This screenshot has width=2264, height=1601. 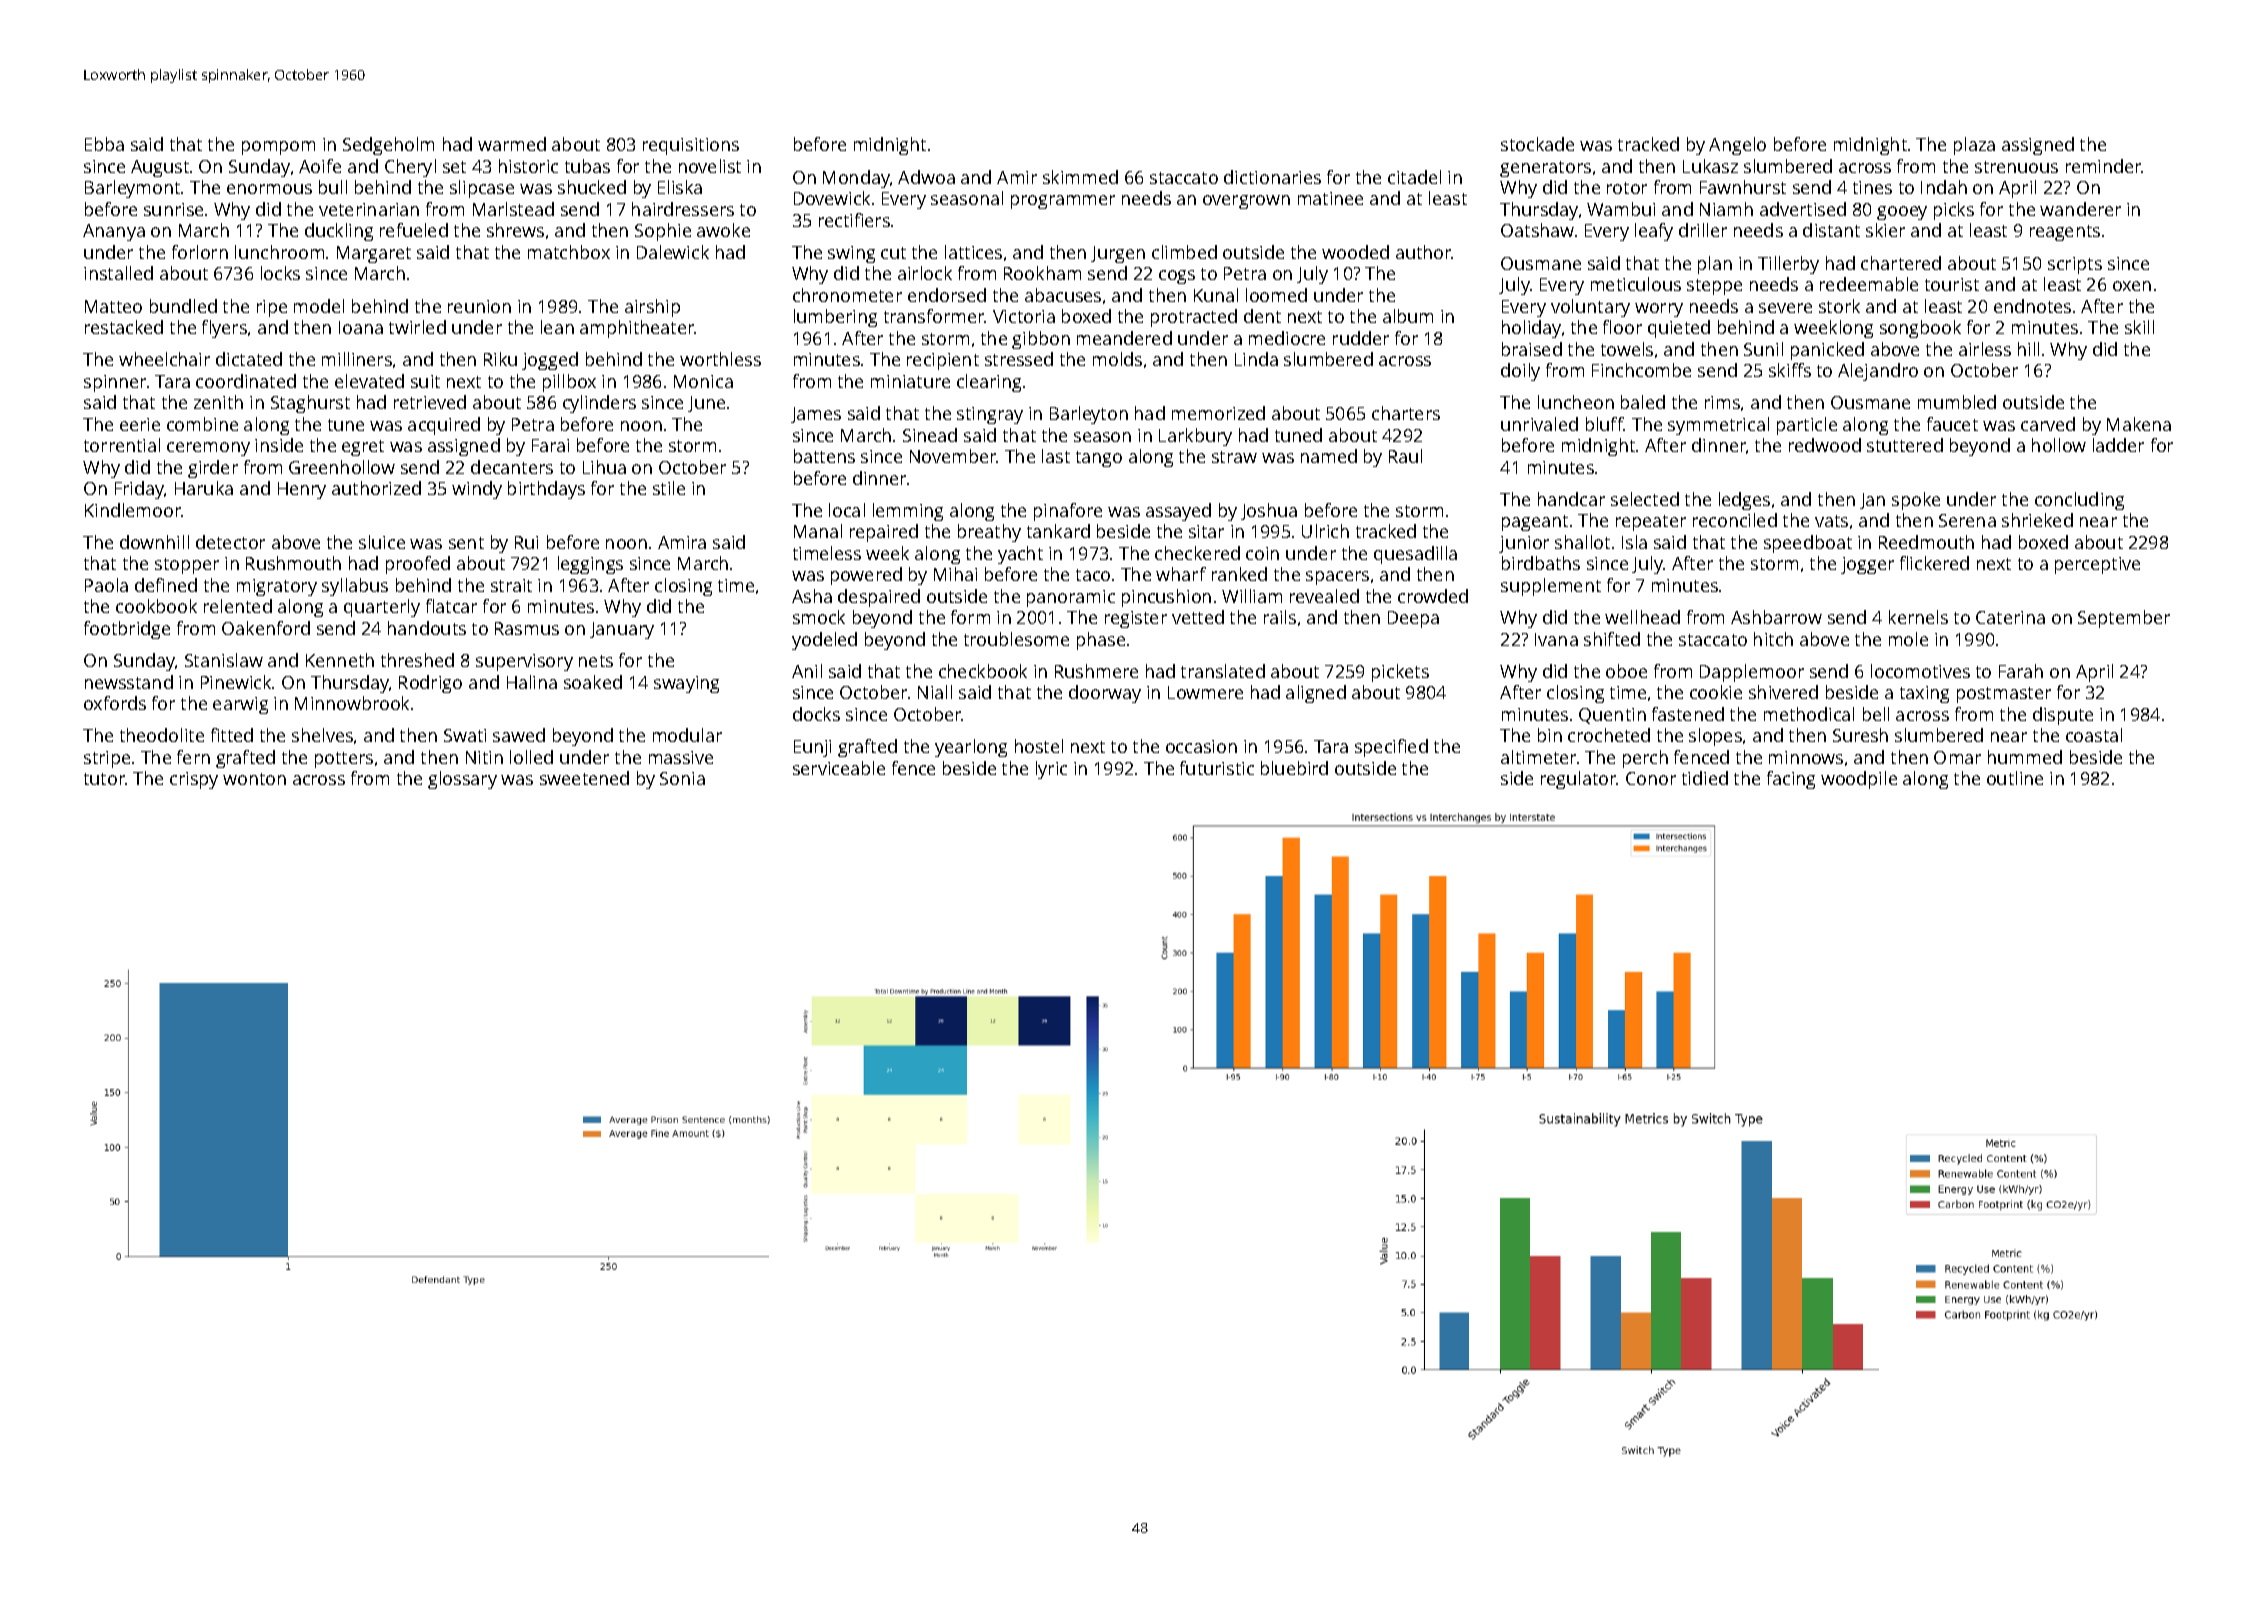 What do you see at coordinates (1627, 349) in the screenshot?
I see `towels` at bounding box center [1627, 349].
